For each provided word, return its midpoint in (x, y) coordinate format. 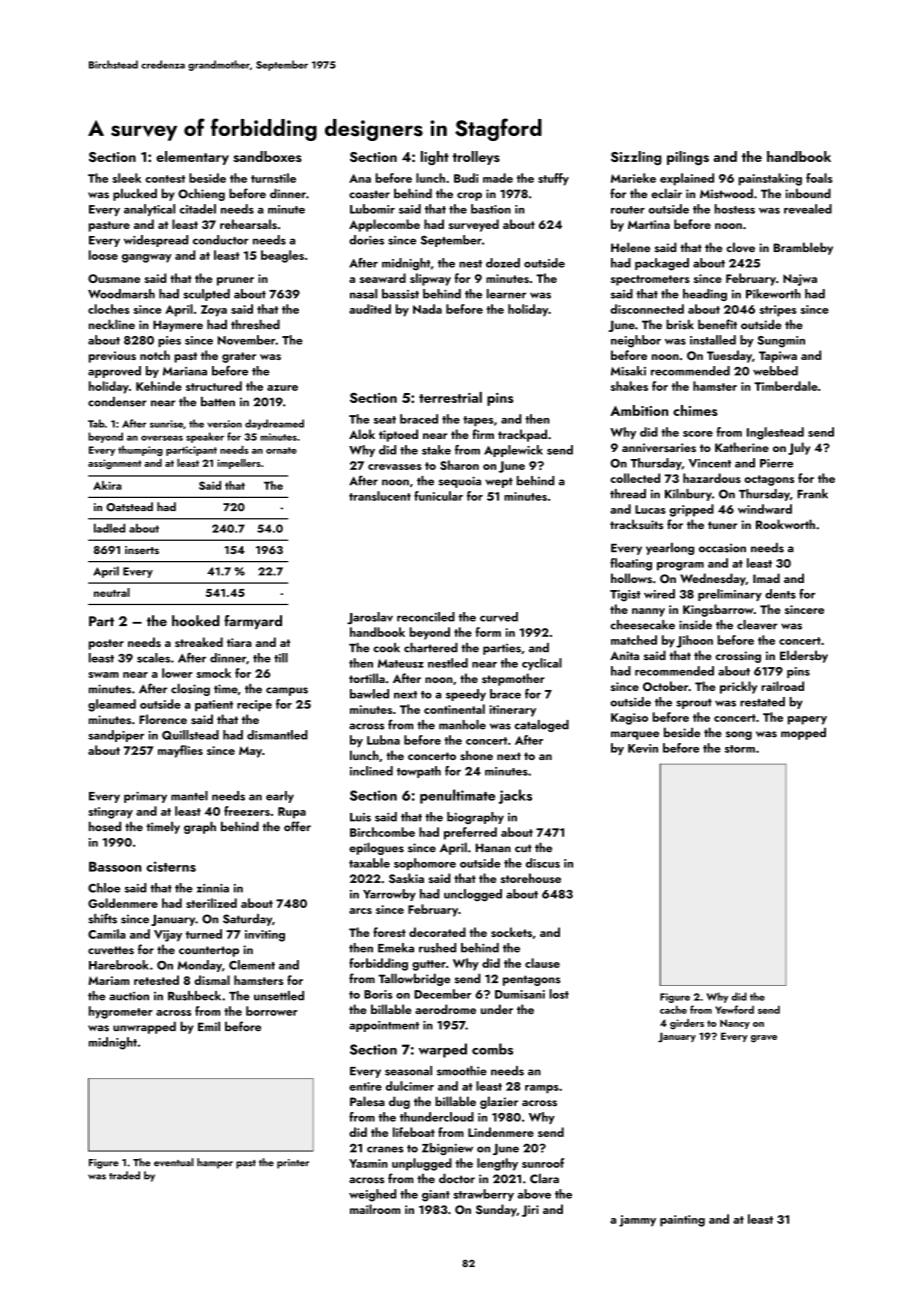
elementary (192, 158)
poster (106, 644)
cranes (385, 1149)
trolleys (476, 158)
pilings (688, 158)
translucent (380, 496)
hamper (215, 1163)
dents (780, 594)
